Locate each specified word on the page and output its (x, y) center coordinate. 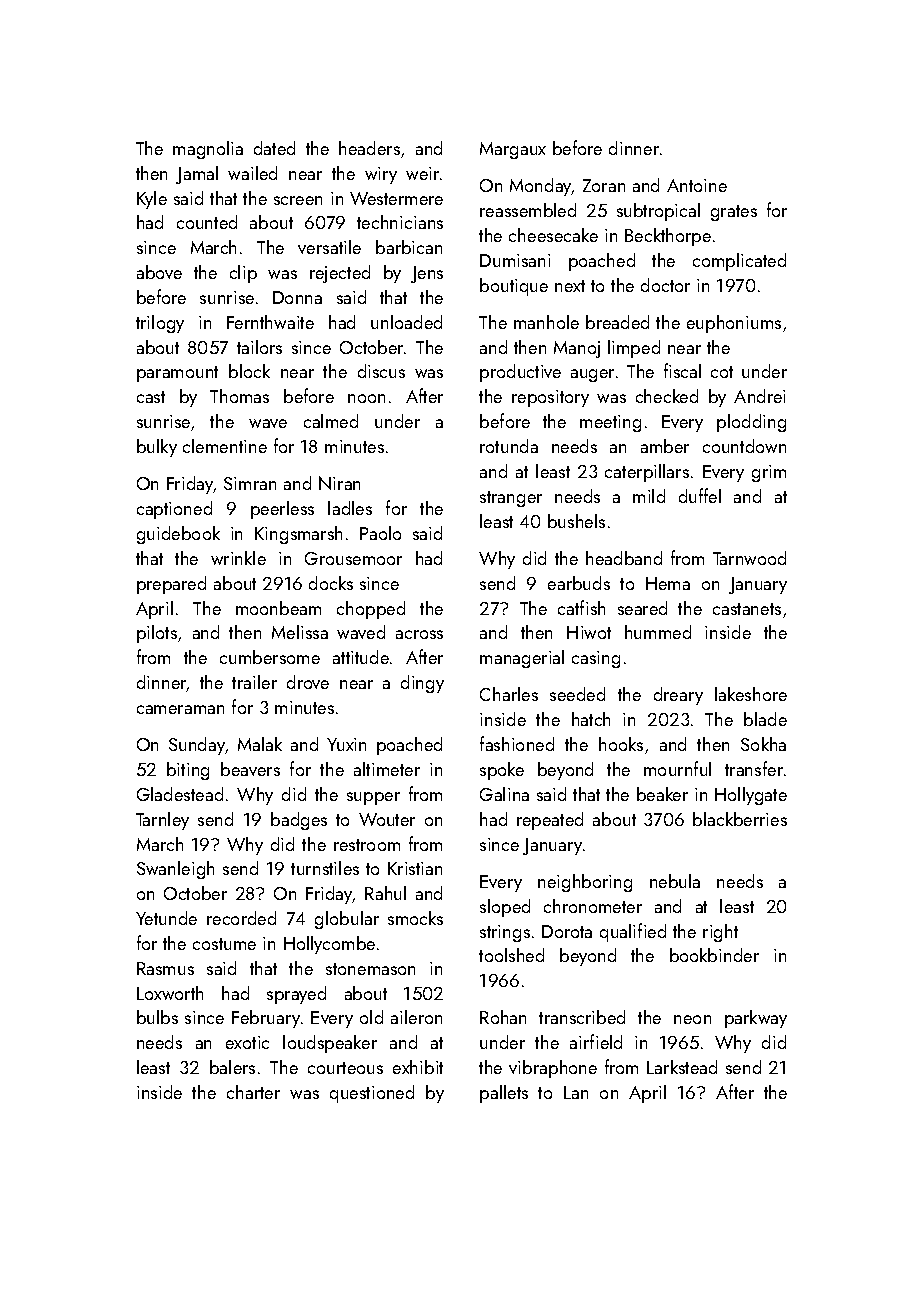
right (720, 933)
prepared (171, 585)
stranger (511, 499)
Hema (668, 583)
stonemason (370, 969)
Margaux (513, 150)
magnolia (208, 150)
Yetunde (166, 918)
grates (734, 213)
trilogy (160, 324)
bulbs (157, 1017)
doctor (665, 285)
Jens (427, 274)
